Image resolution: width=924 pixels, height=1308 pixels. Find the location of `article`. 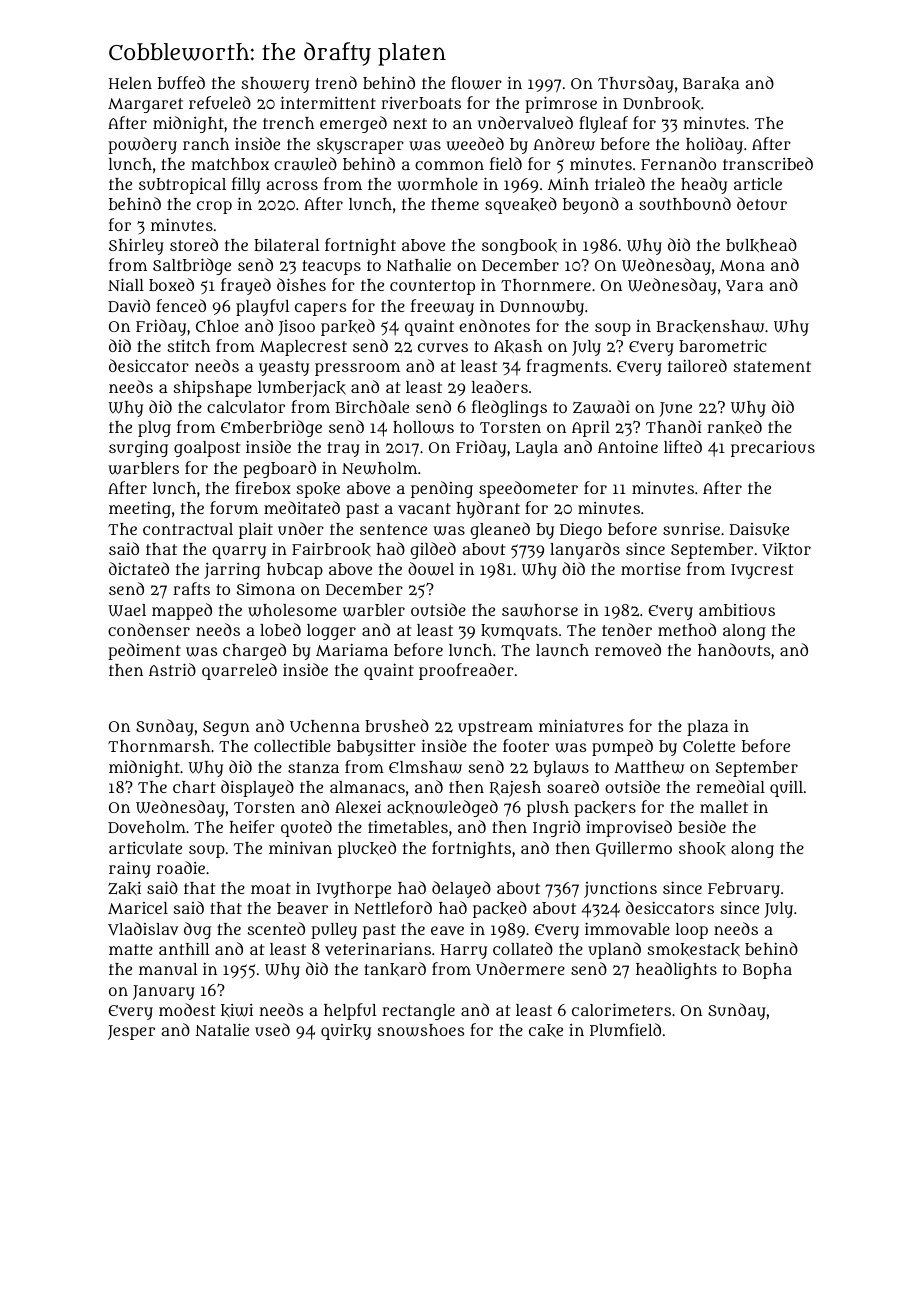

article is located at coordinates (758, 184).
